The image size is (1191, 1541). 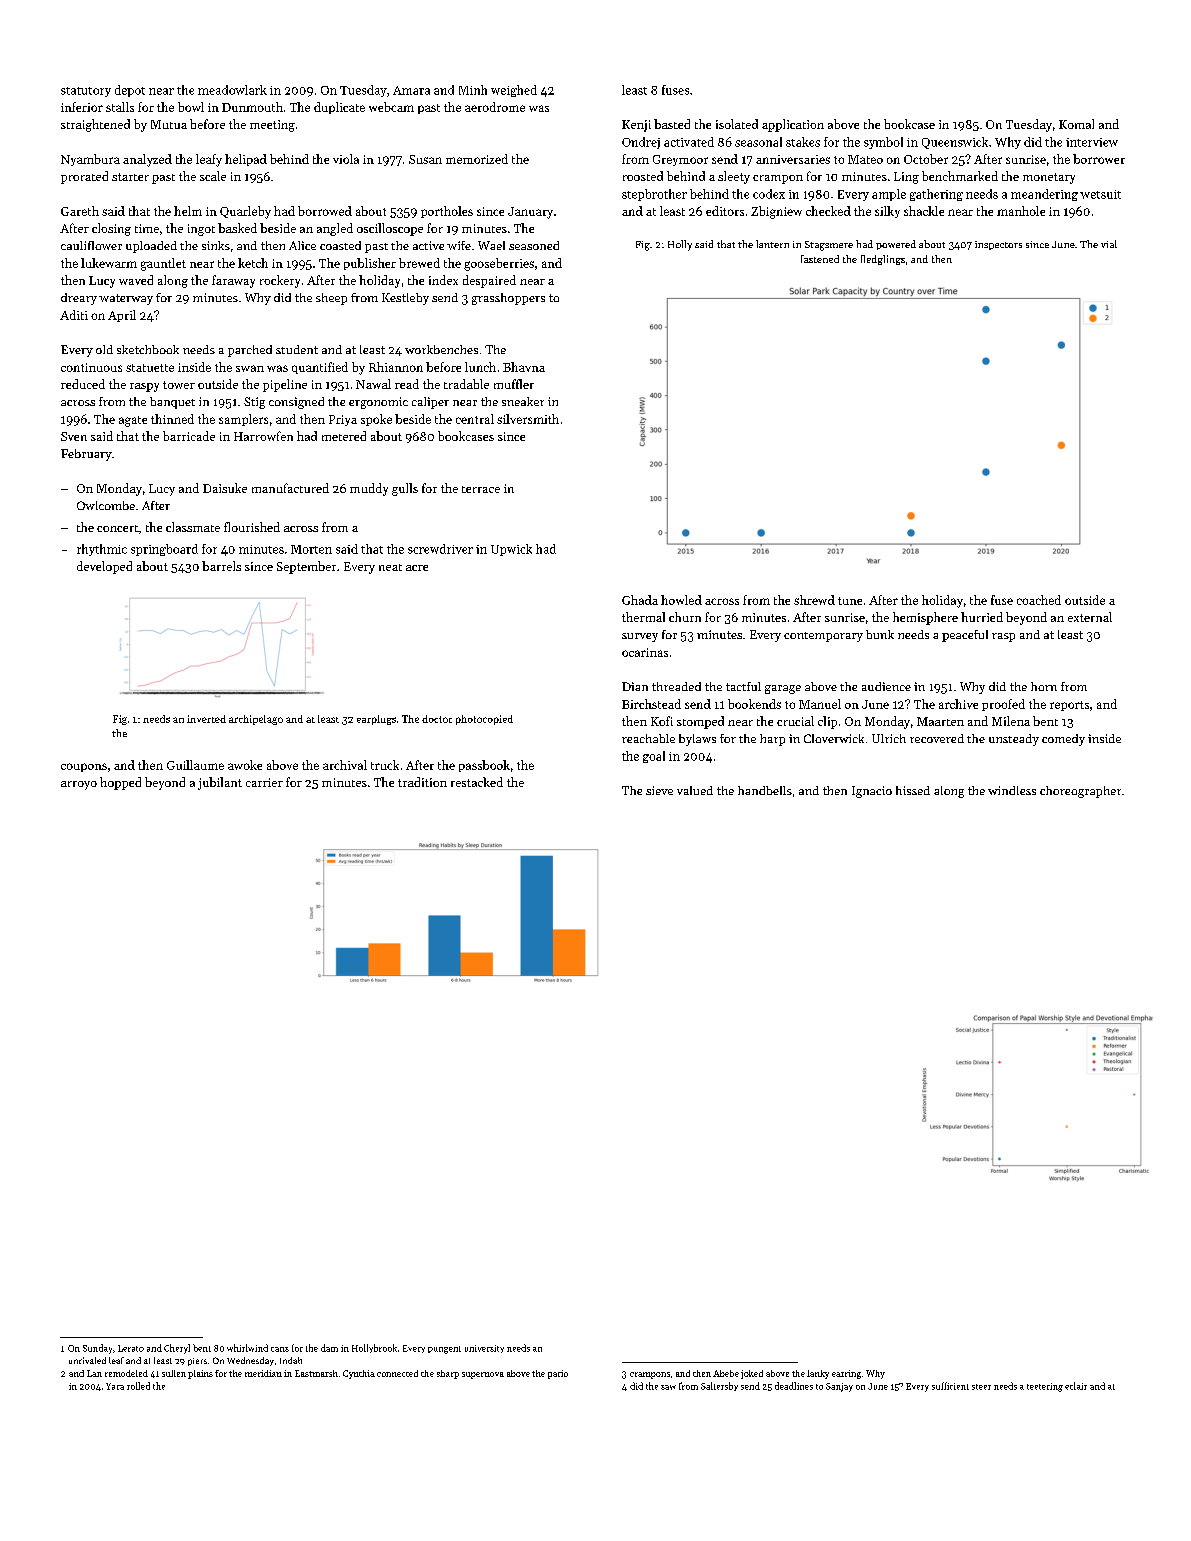 What do you see at coordinates (87, 1360) in the screenshot?
I see `unrivaled` at bounding box center [87, 1360].
